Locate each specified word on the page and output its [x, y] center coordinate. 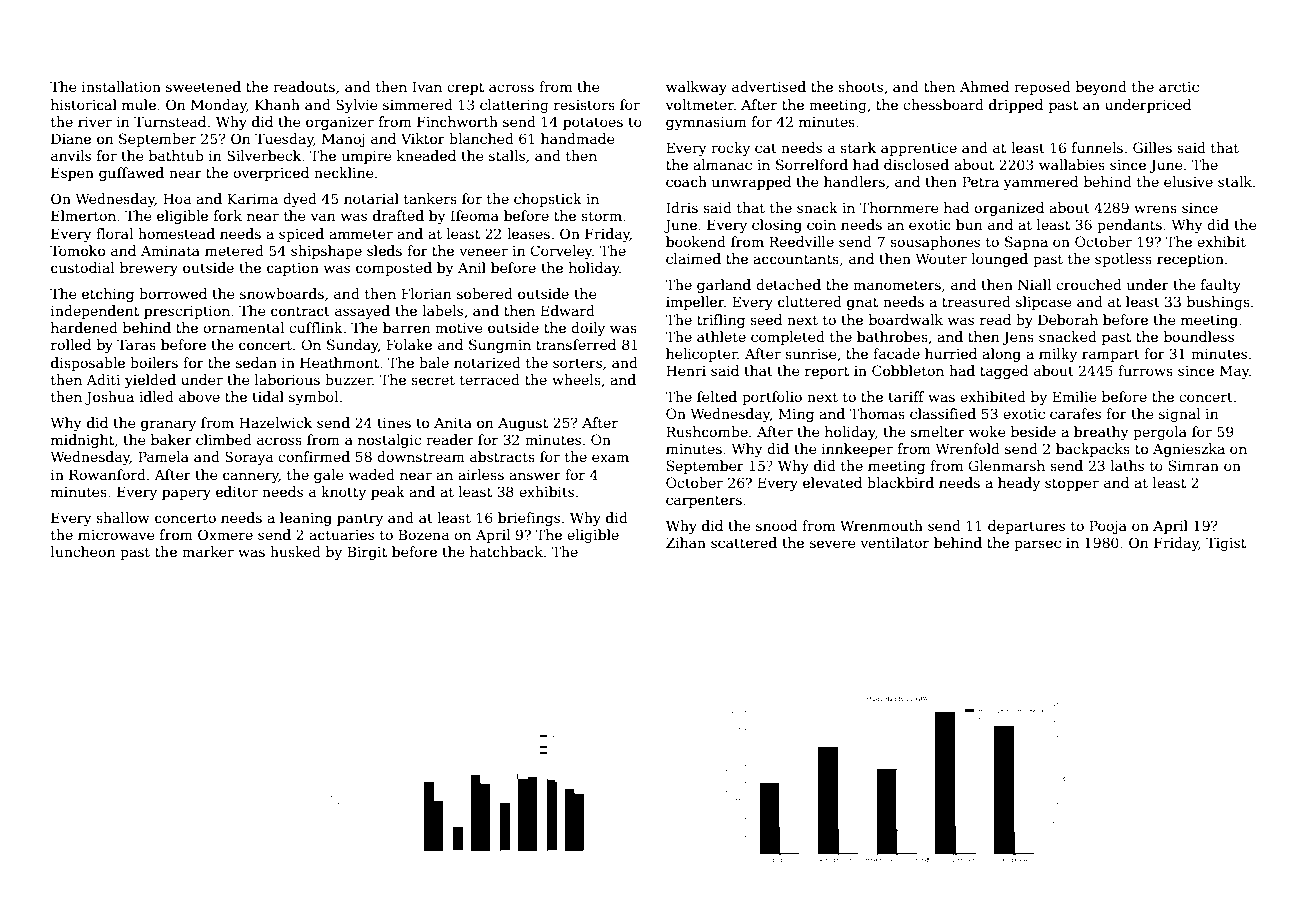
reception [1190, 260]
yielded [150, 381]
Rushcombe [707, 431]
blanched [481, 138]
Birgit [367, 553]
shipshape [326, 252]
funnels [1097, 147]
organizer [340, 123]
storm [601, 216]
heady [1019, 484]
